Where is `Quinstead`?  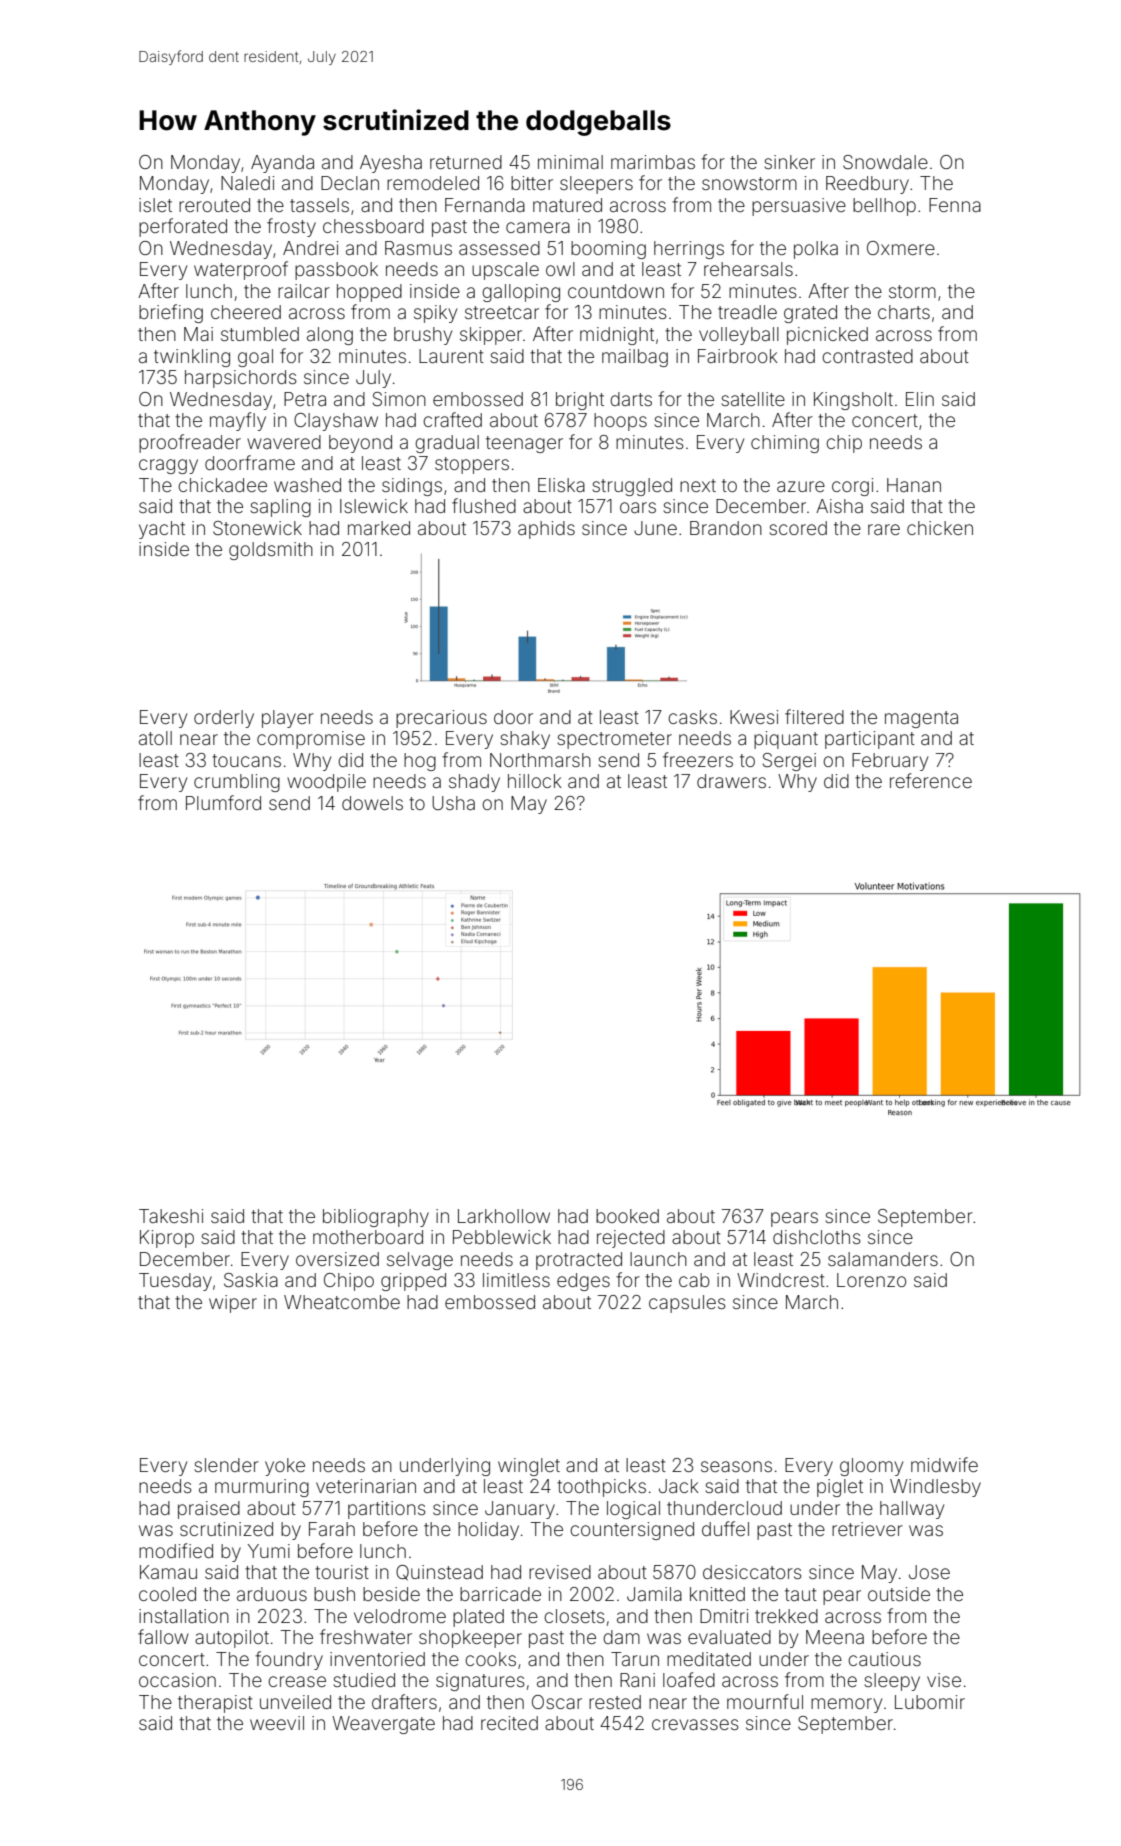
Quinstead is located at coordinates (439, 1573).
